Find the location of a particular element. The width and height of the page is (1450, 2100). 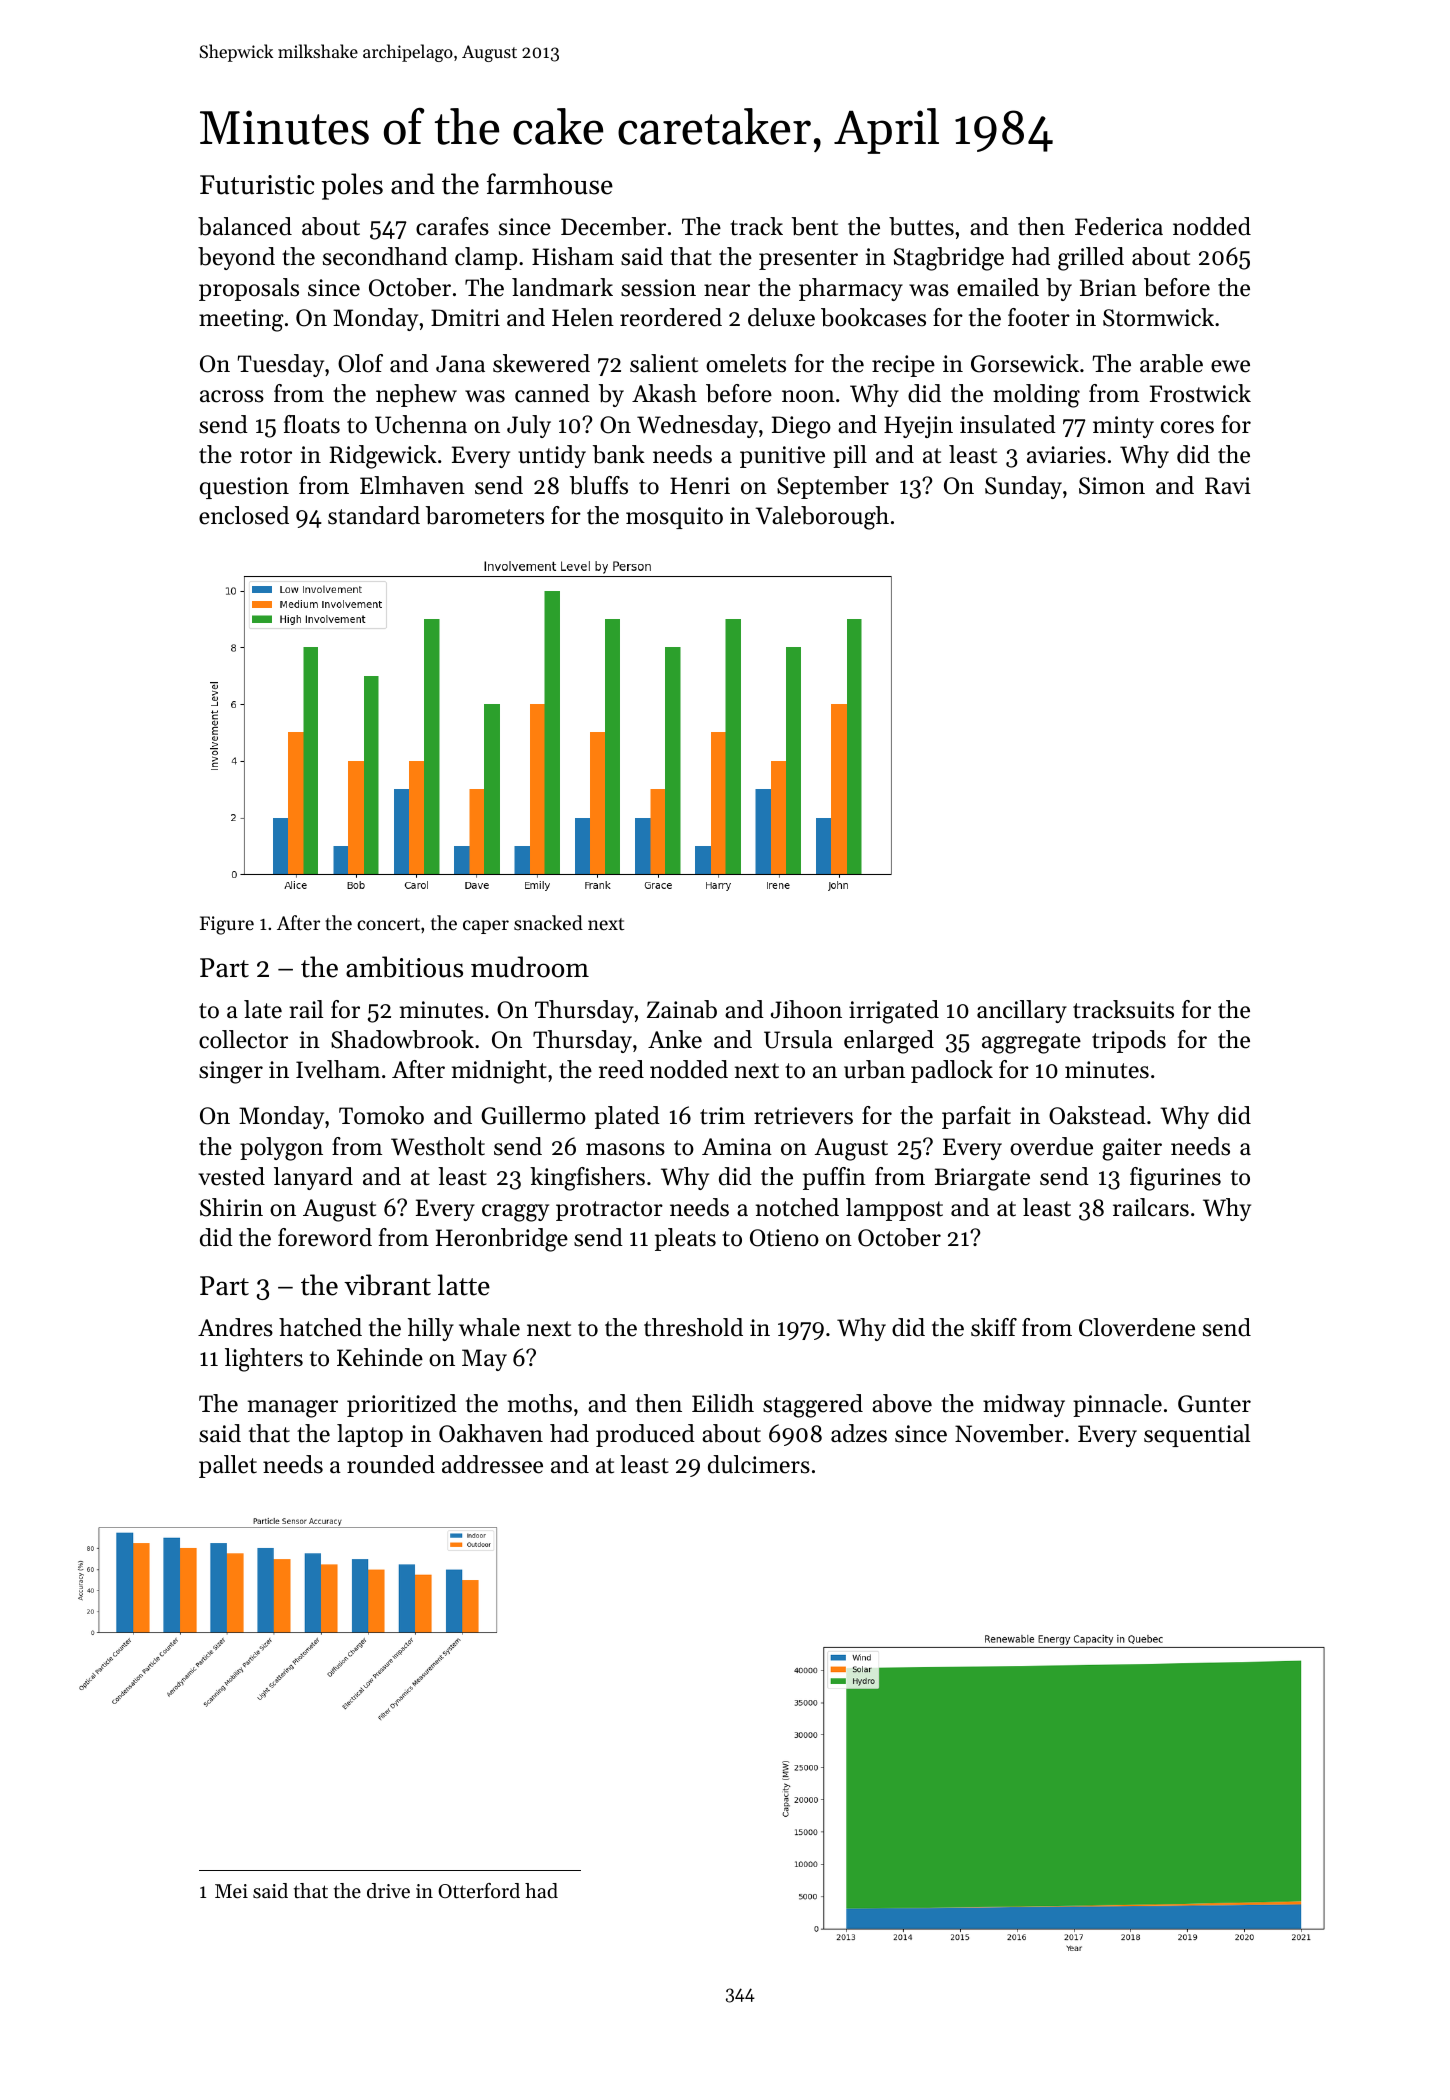

bent is located at coordinates (815, 226).
